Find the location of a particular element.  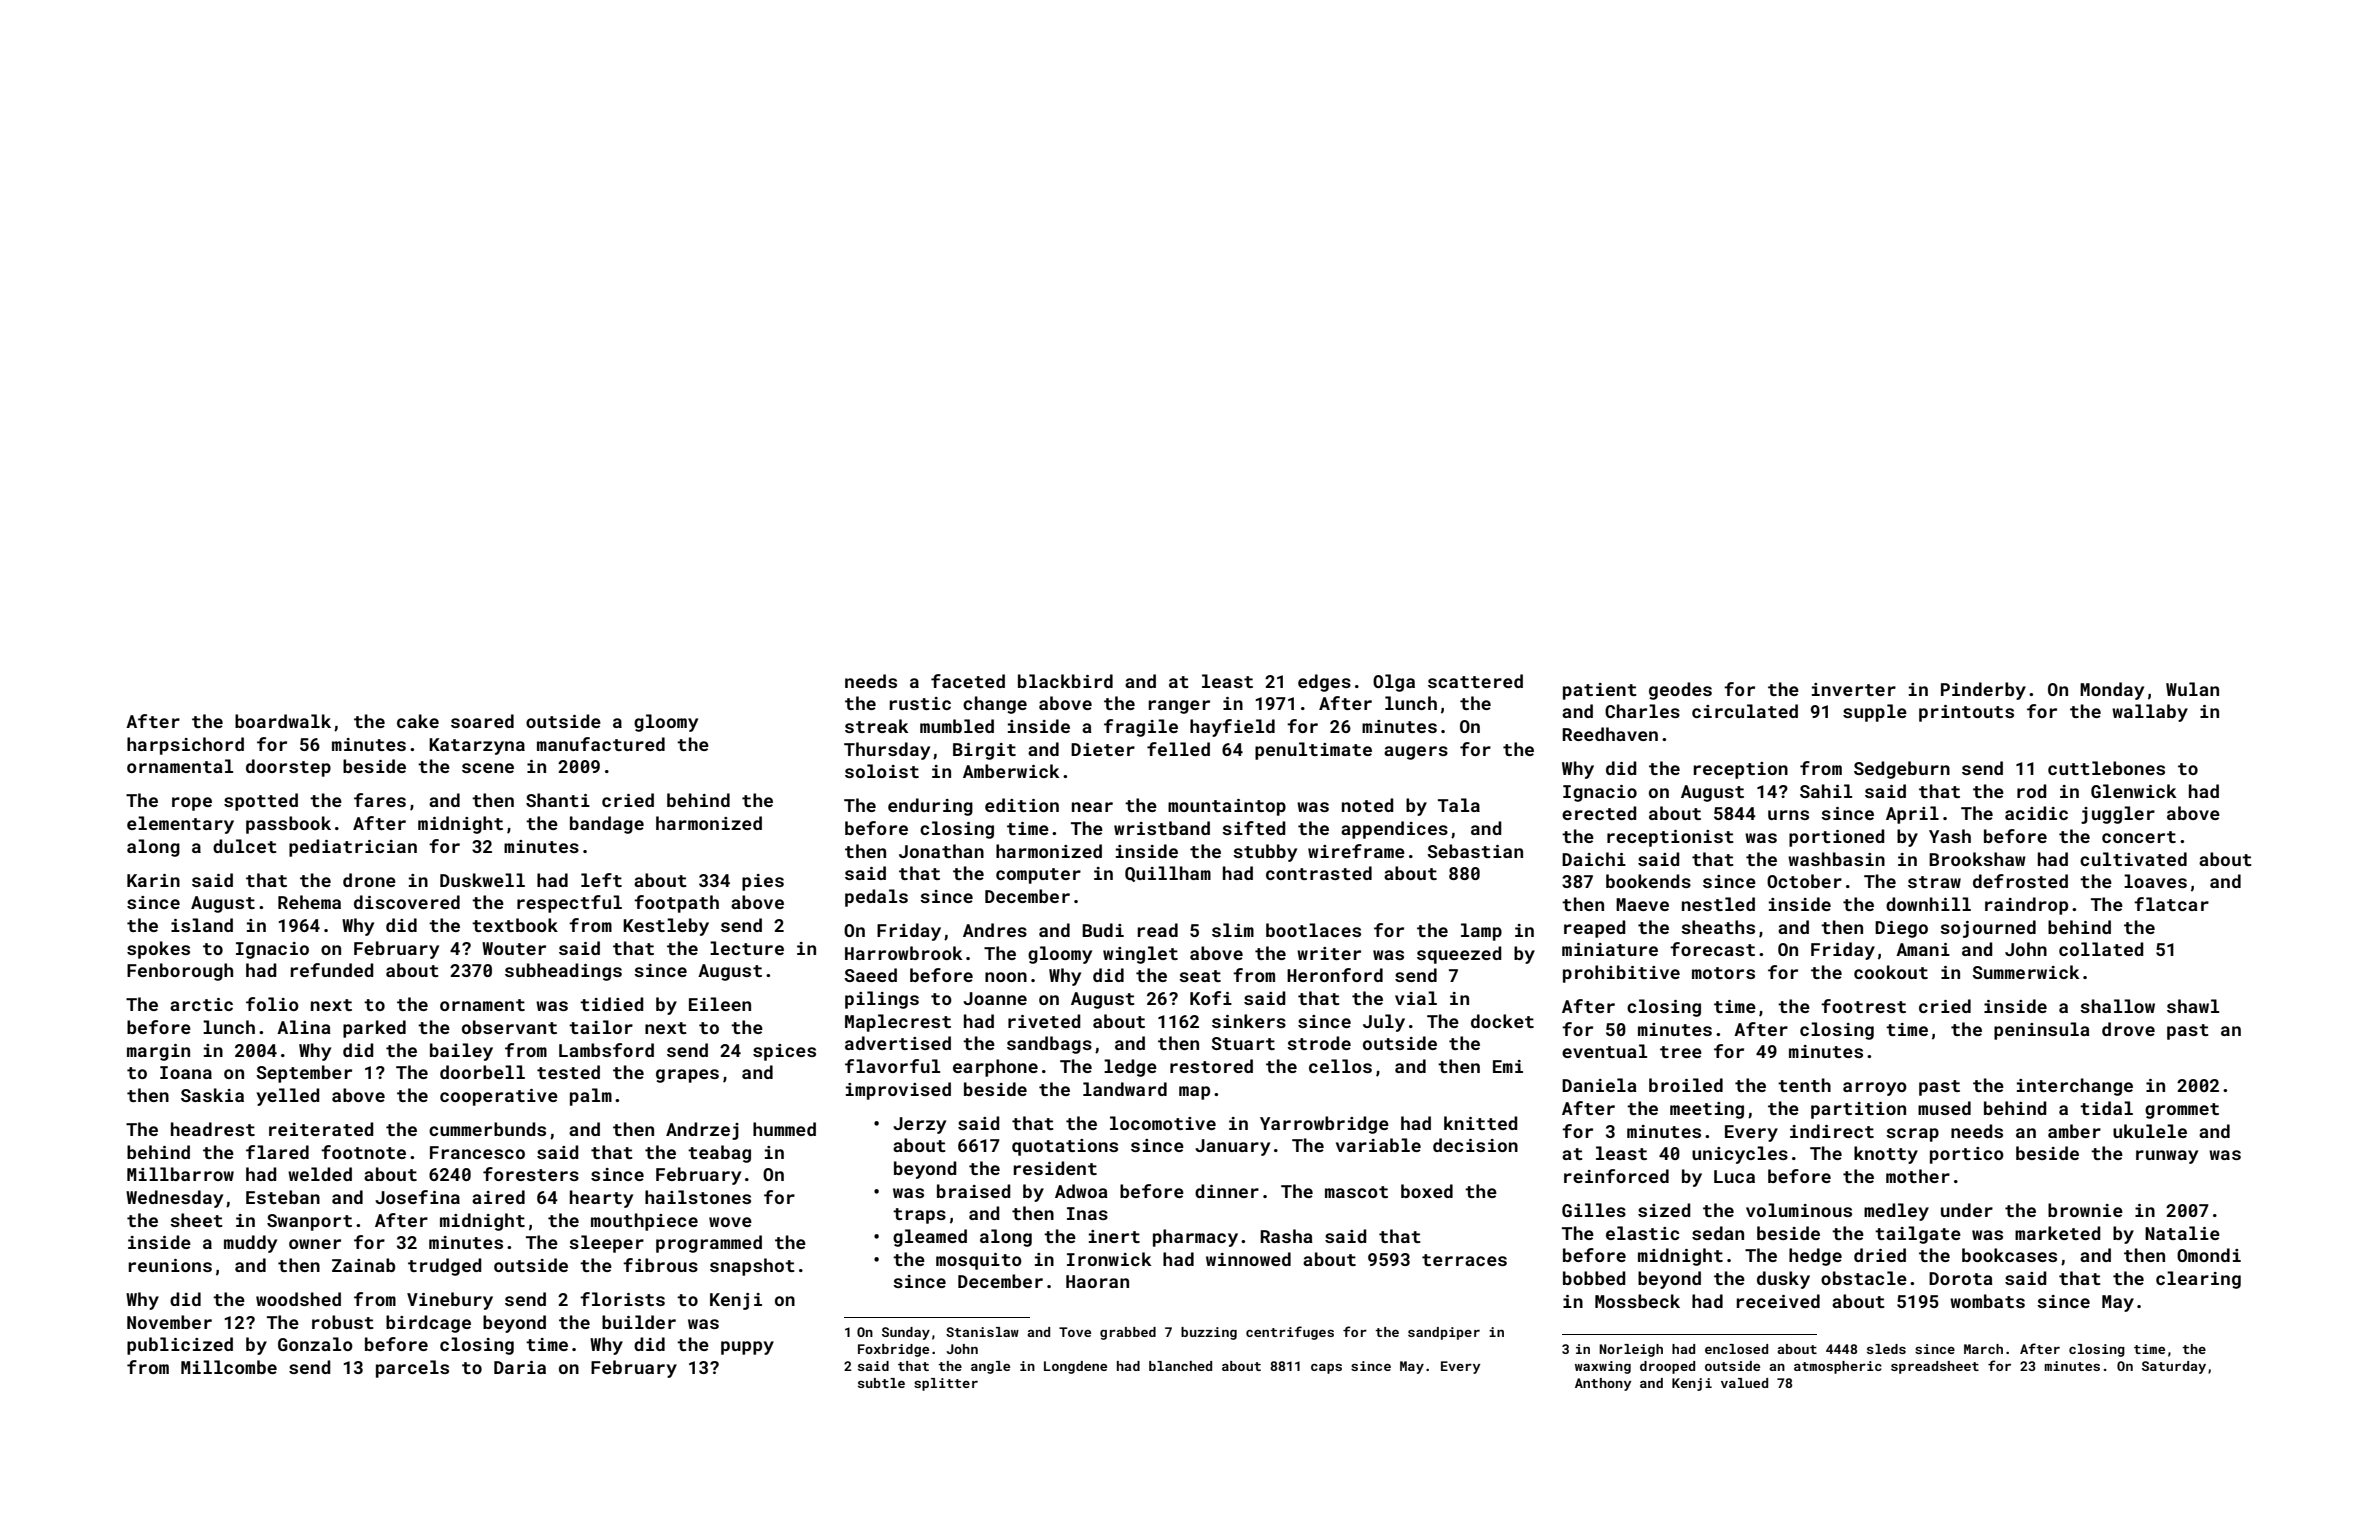

boardwalk is located at coordinates (283, 721).
